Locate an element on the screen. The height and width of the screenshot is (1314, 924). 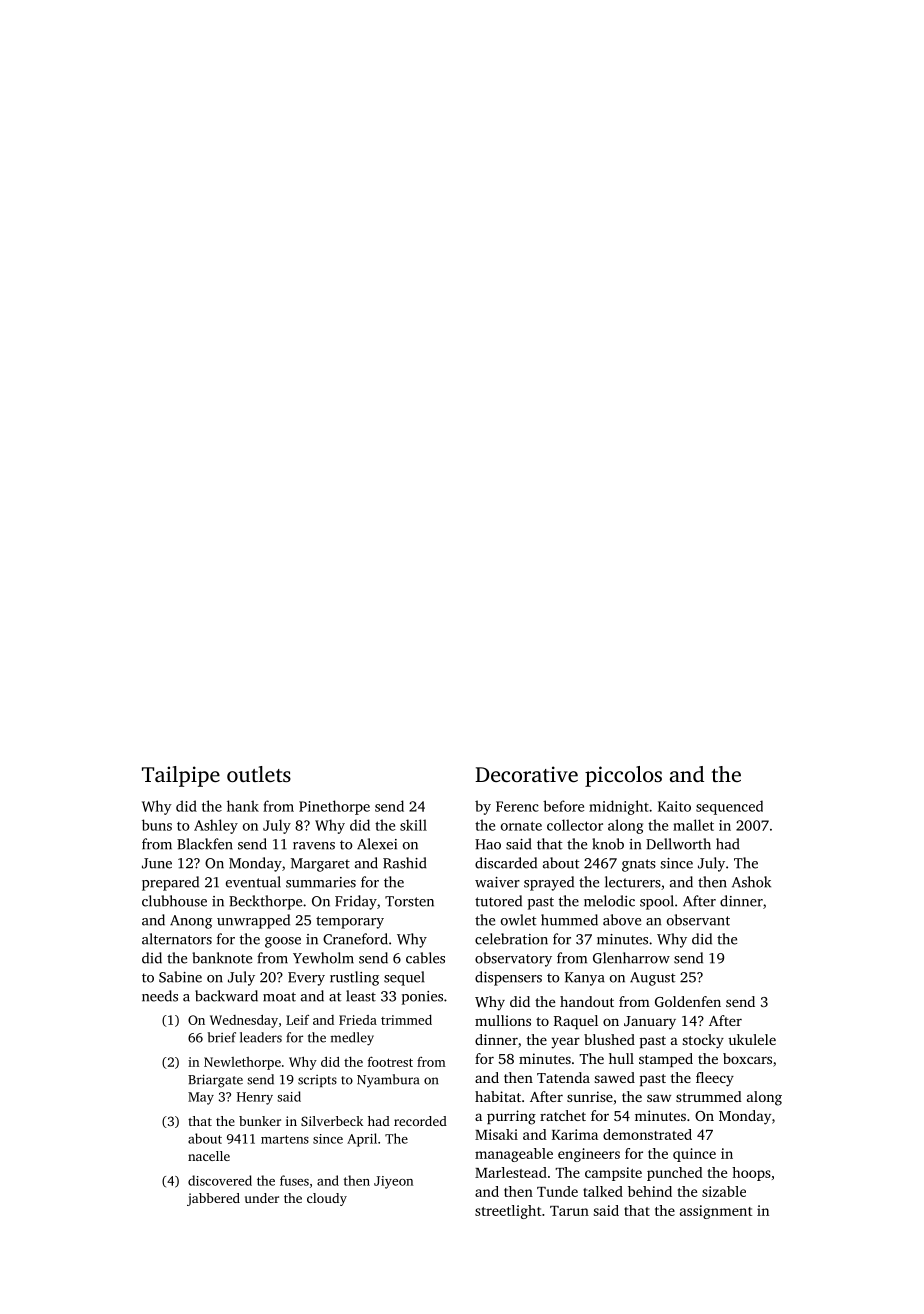
Decorative is located at coordinates (526, 774).
